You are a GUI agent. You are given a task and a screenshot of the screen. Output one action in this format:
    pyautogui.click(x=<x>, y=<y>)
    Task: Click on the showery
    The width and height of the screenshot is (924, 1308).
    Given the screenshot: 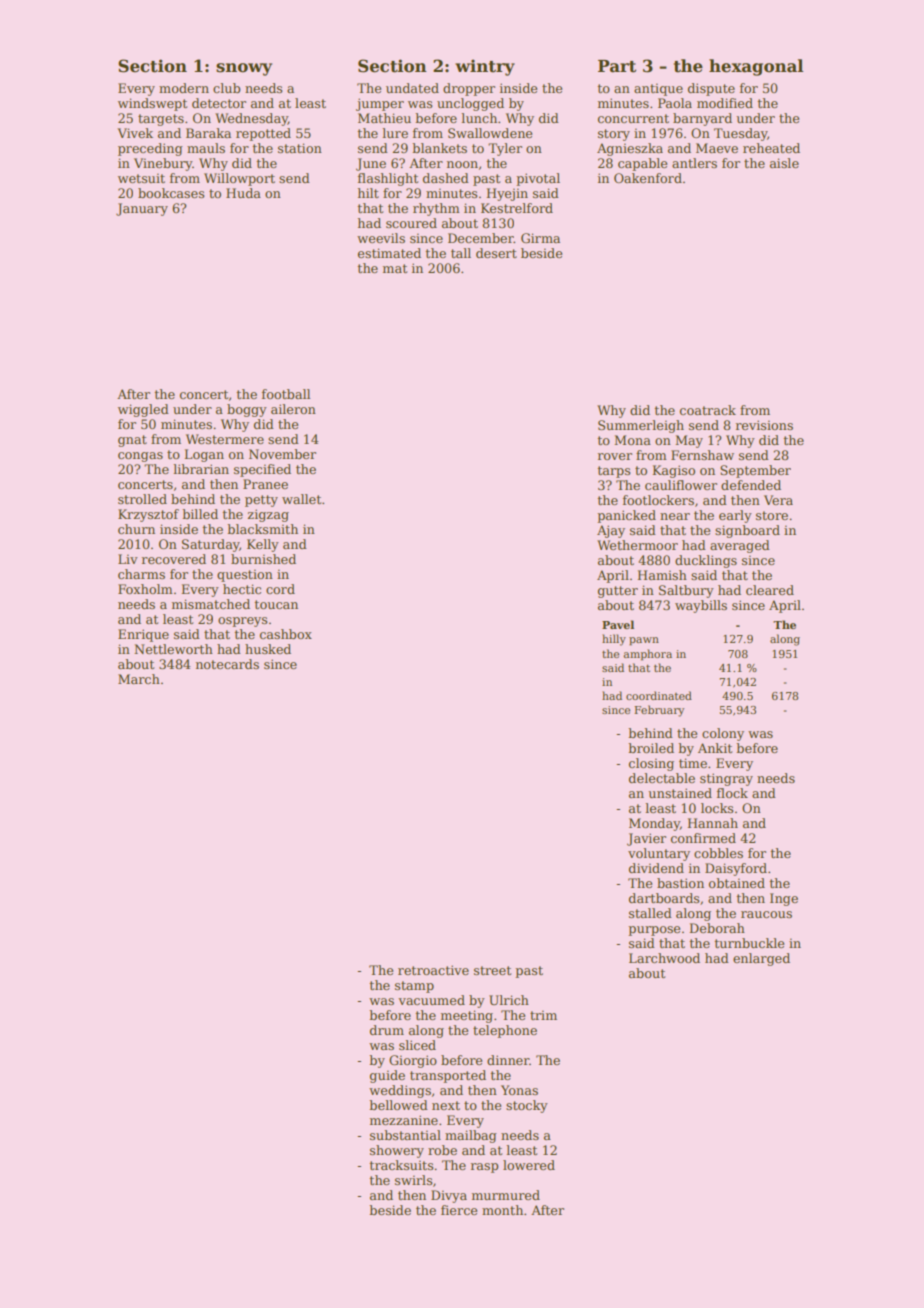 What is the action you would take?
    pyautogui.click(x=397, y=1151)
